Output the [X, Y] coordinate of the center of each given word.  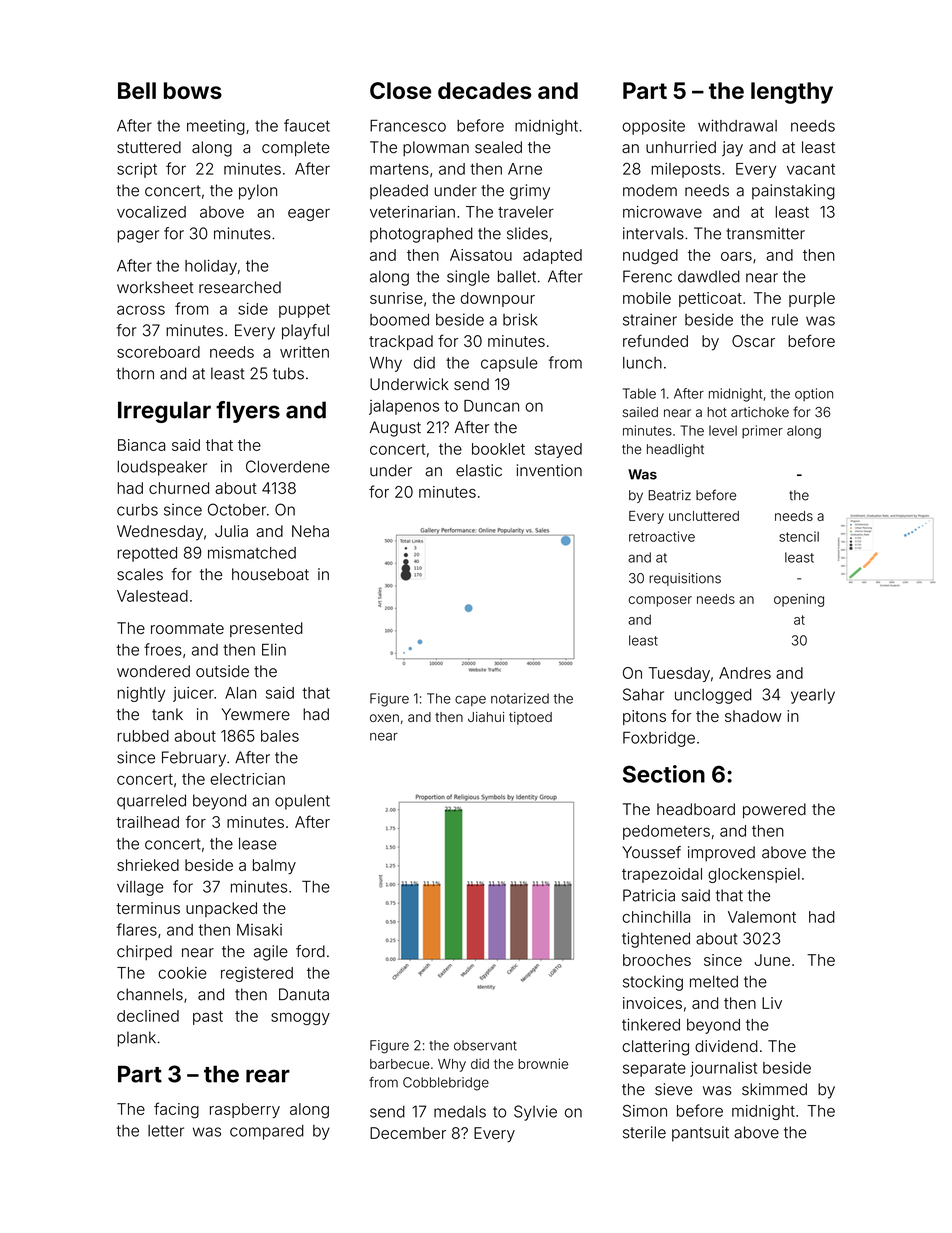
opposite [653, 127]
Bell [137, 90]
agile [271, 953]
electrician [247, 779]
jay [732, 149]
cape [470, 701]
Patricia [649, 895]
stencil [799, 536]
